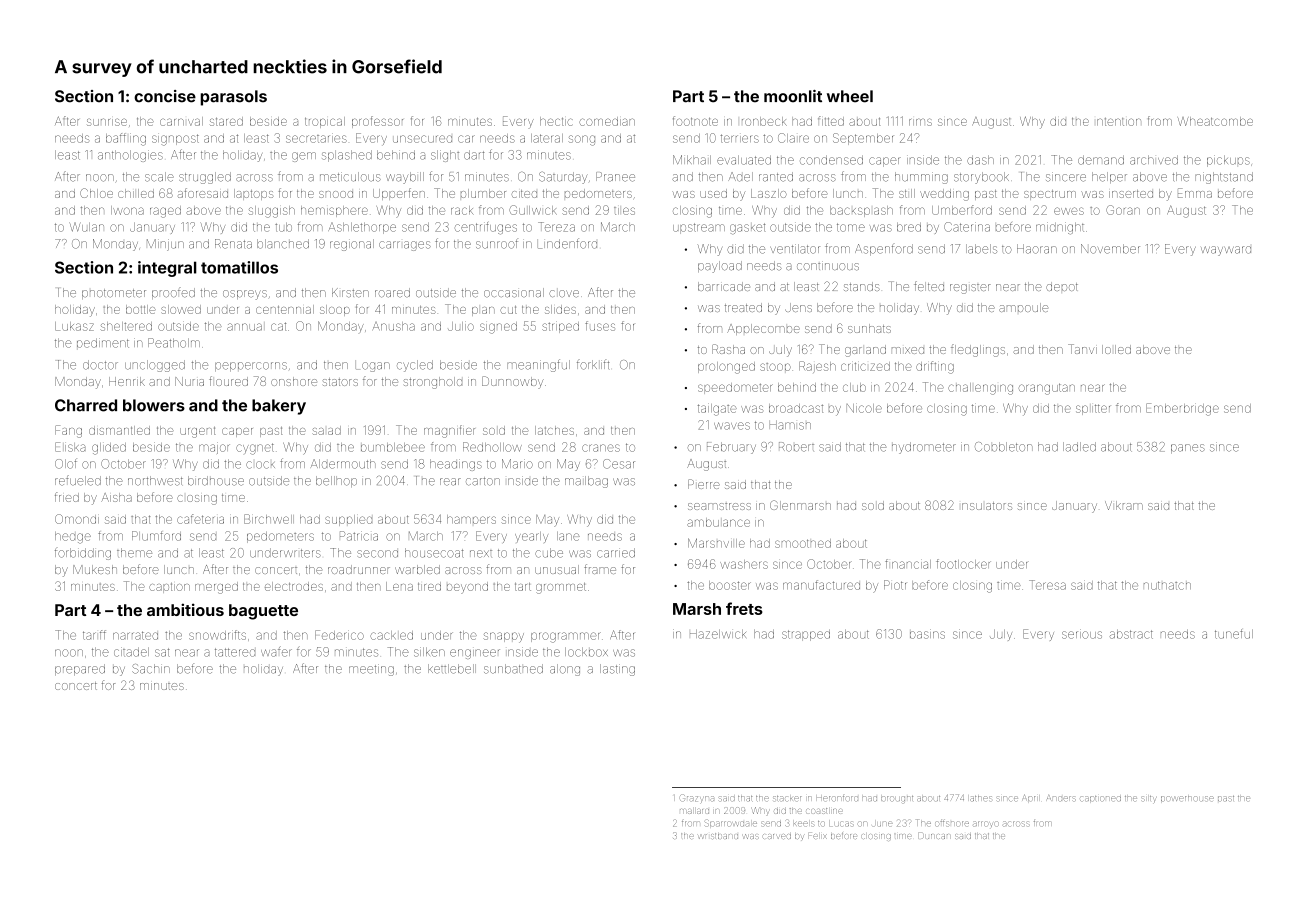  Describe the element at coordinates (952, 823) in the image. I see `offshore` at that location.
